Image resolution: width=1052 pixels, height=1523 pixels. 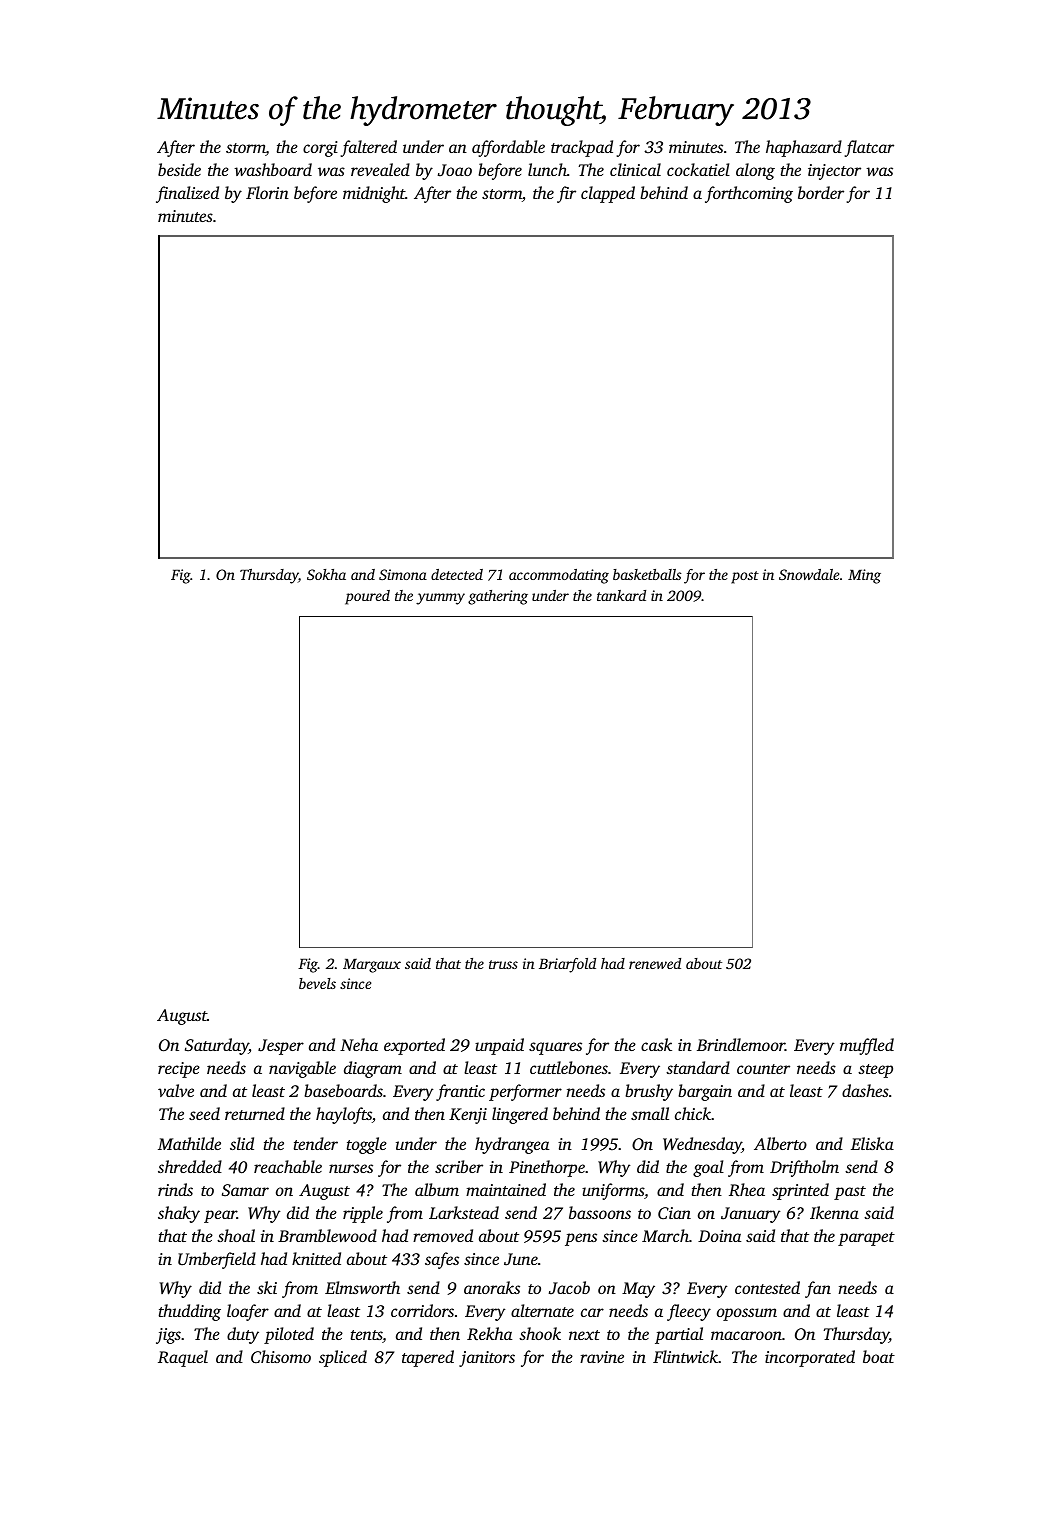 I want to click on exported, so click(x=414, y=1046).
